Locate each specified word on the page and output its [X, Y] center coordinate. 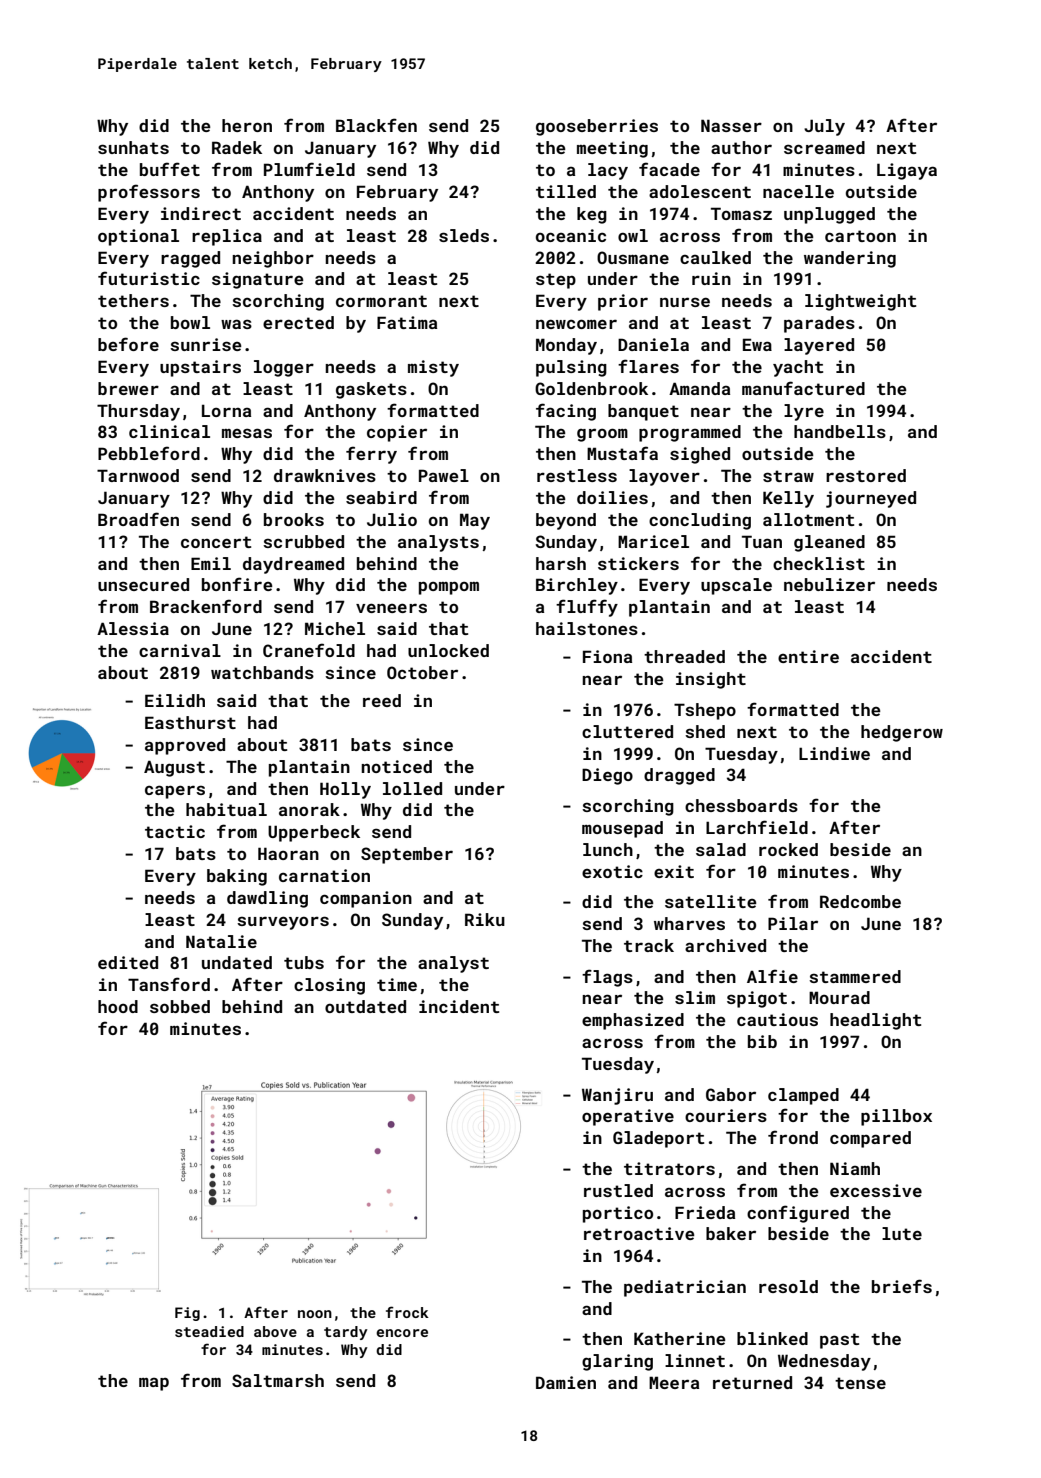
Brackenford [206, 606]
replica [227, 237]
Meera [674, 1382]
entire [808, 656]
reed [382, 700]
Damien [566, 1382]
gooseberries [597, 127]
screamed [824, 147]
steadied [209, 1331]
